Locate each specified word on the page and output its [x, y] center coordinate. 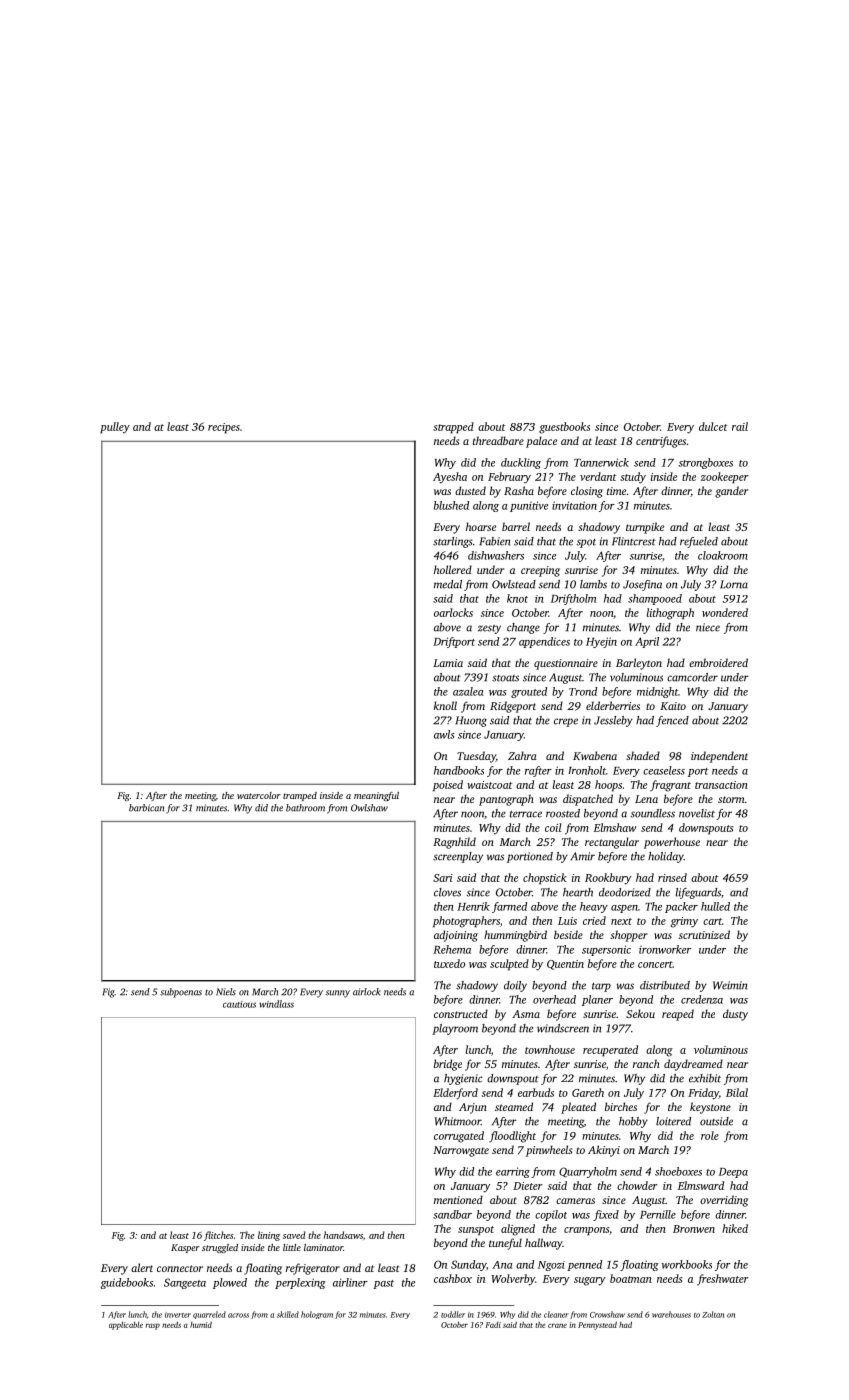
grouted [529, 692]
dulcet [713, 426]
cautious [239, 1004]
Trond [583, 691]
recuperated [610, 1051]
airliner [350, 1282]
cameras [575, 1201]
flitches [219, 1236]
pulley [115, 428]
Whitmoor [458, 1121]
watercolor [259, 795]
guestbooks [564, 428]
